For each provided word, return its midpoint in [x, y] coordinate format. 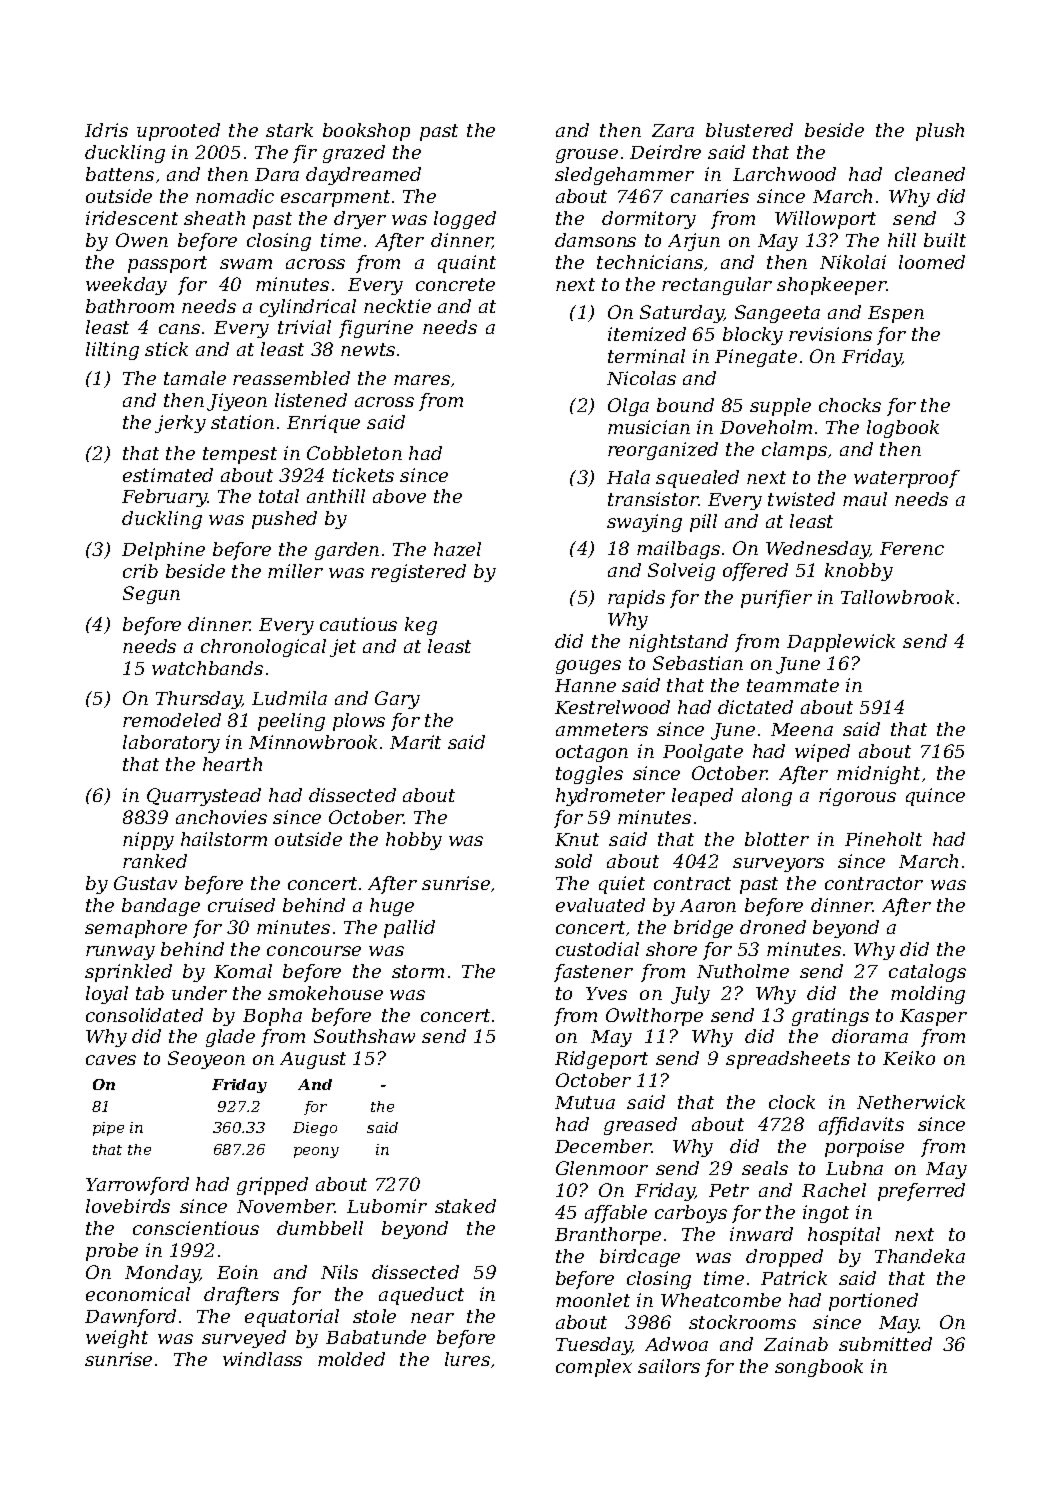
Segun [151, 595]
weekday [126, 286]
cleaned [930, 174]
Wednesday [818, 550]
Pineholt [883, 839]
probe [112, 1252]
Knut [577, 839]
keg [421, 626]
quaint [467, 264]
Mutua [585, 1102]
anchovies [221, 817]
